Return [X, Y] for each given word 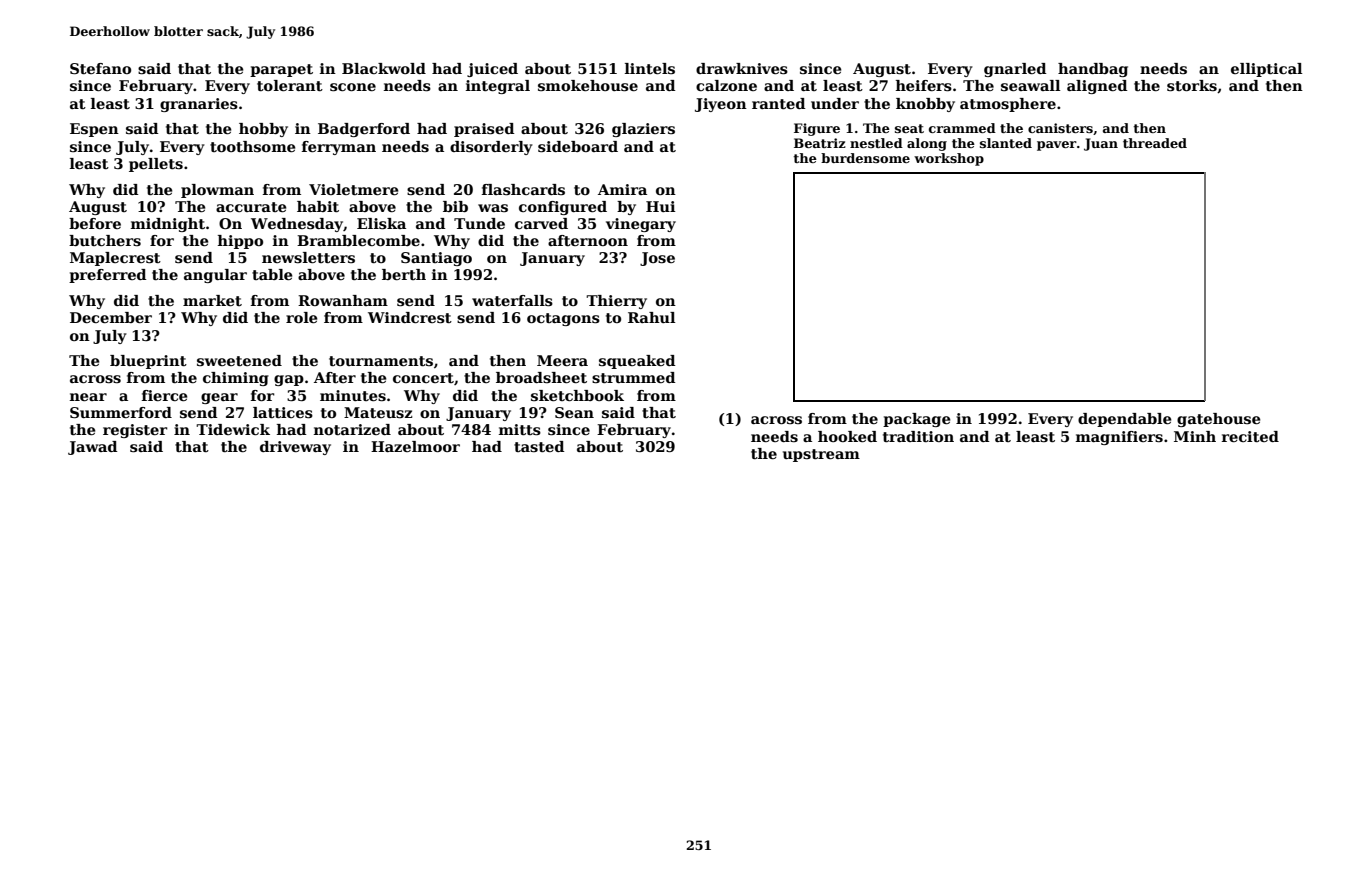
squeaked [637, 362]
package [916, 420]
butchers [105, 240]
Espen [94, 130]
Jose [657, 259]
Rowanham [343, 300]
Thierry [616, 302]
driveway [295, 448]
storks [1192, 86]
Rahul [651, 317]
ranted [778, 103]
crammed [962, 128]
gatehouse [1218, 420]
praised [484, 130]
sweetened [239, 360]
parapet [281, 70]
